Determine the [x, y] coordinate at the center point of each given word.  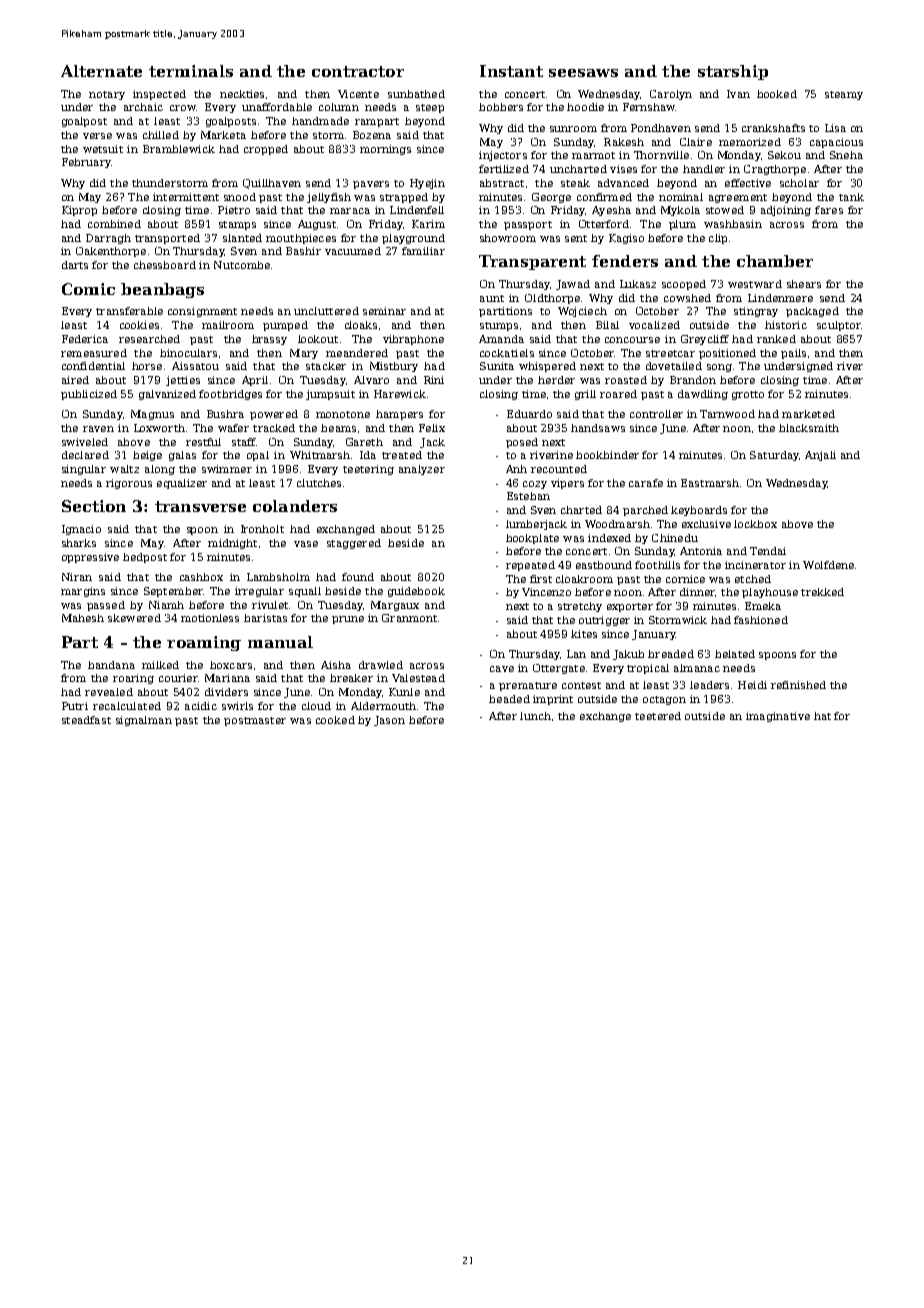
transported [167, 239]
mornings [385, 150]
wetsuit [103, 149]
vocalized [654, 325]
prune [348, 620]
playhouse [770, 593]
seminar [384, 311]
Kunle [404, 692]
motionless [210, 618]
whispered [547, 367]
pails [793, 354]
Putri [75, 706]
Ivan [738, 94]
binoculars [188, 353]
